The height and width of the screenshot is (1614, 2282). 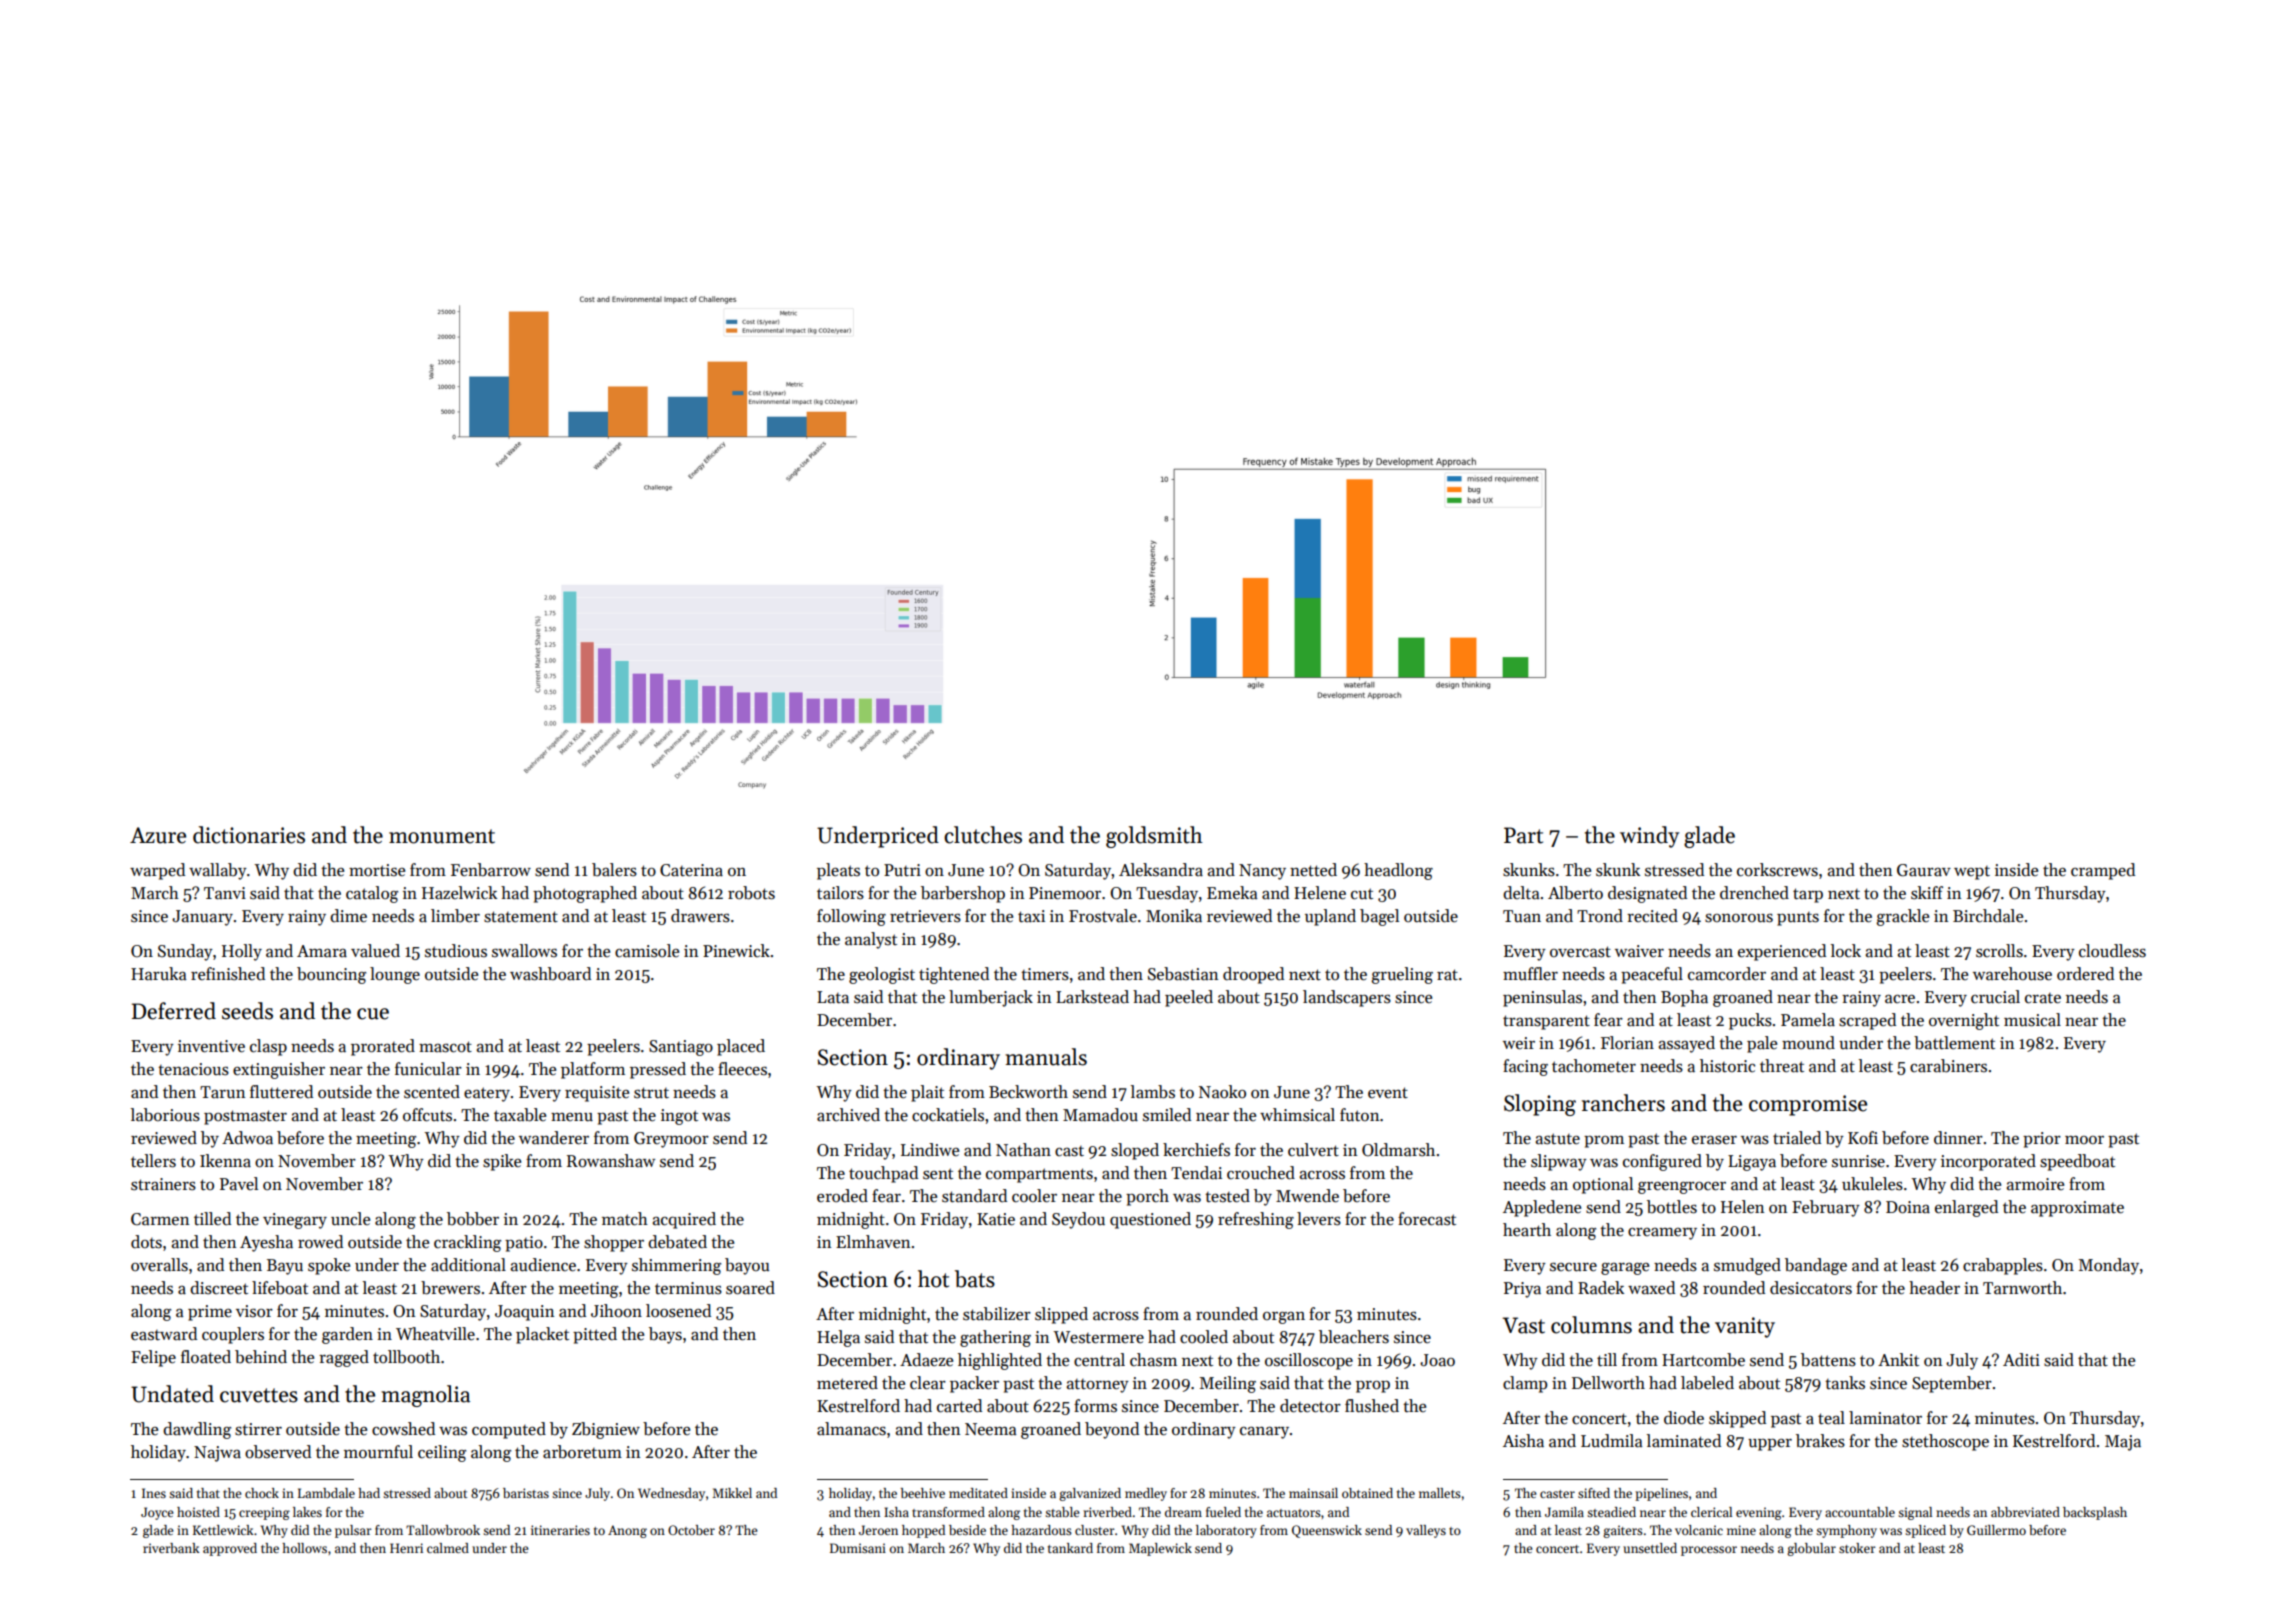 What do you see at coordinates (1996, 1530) in the screenshot?
I see `Guillermo` at bounding box center [1996, 1530].
